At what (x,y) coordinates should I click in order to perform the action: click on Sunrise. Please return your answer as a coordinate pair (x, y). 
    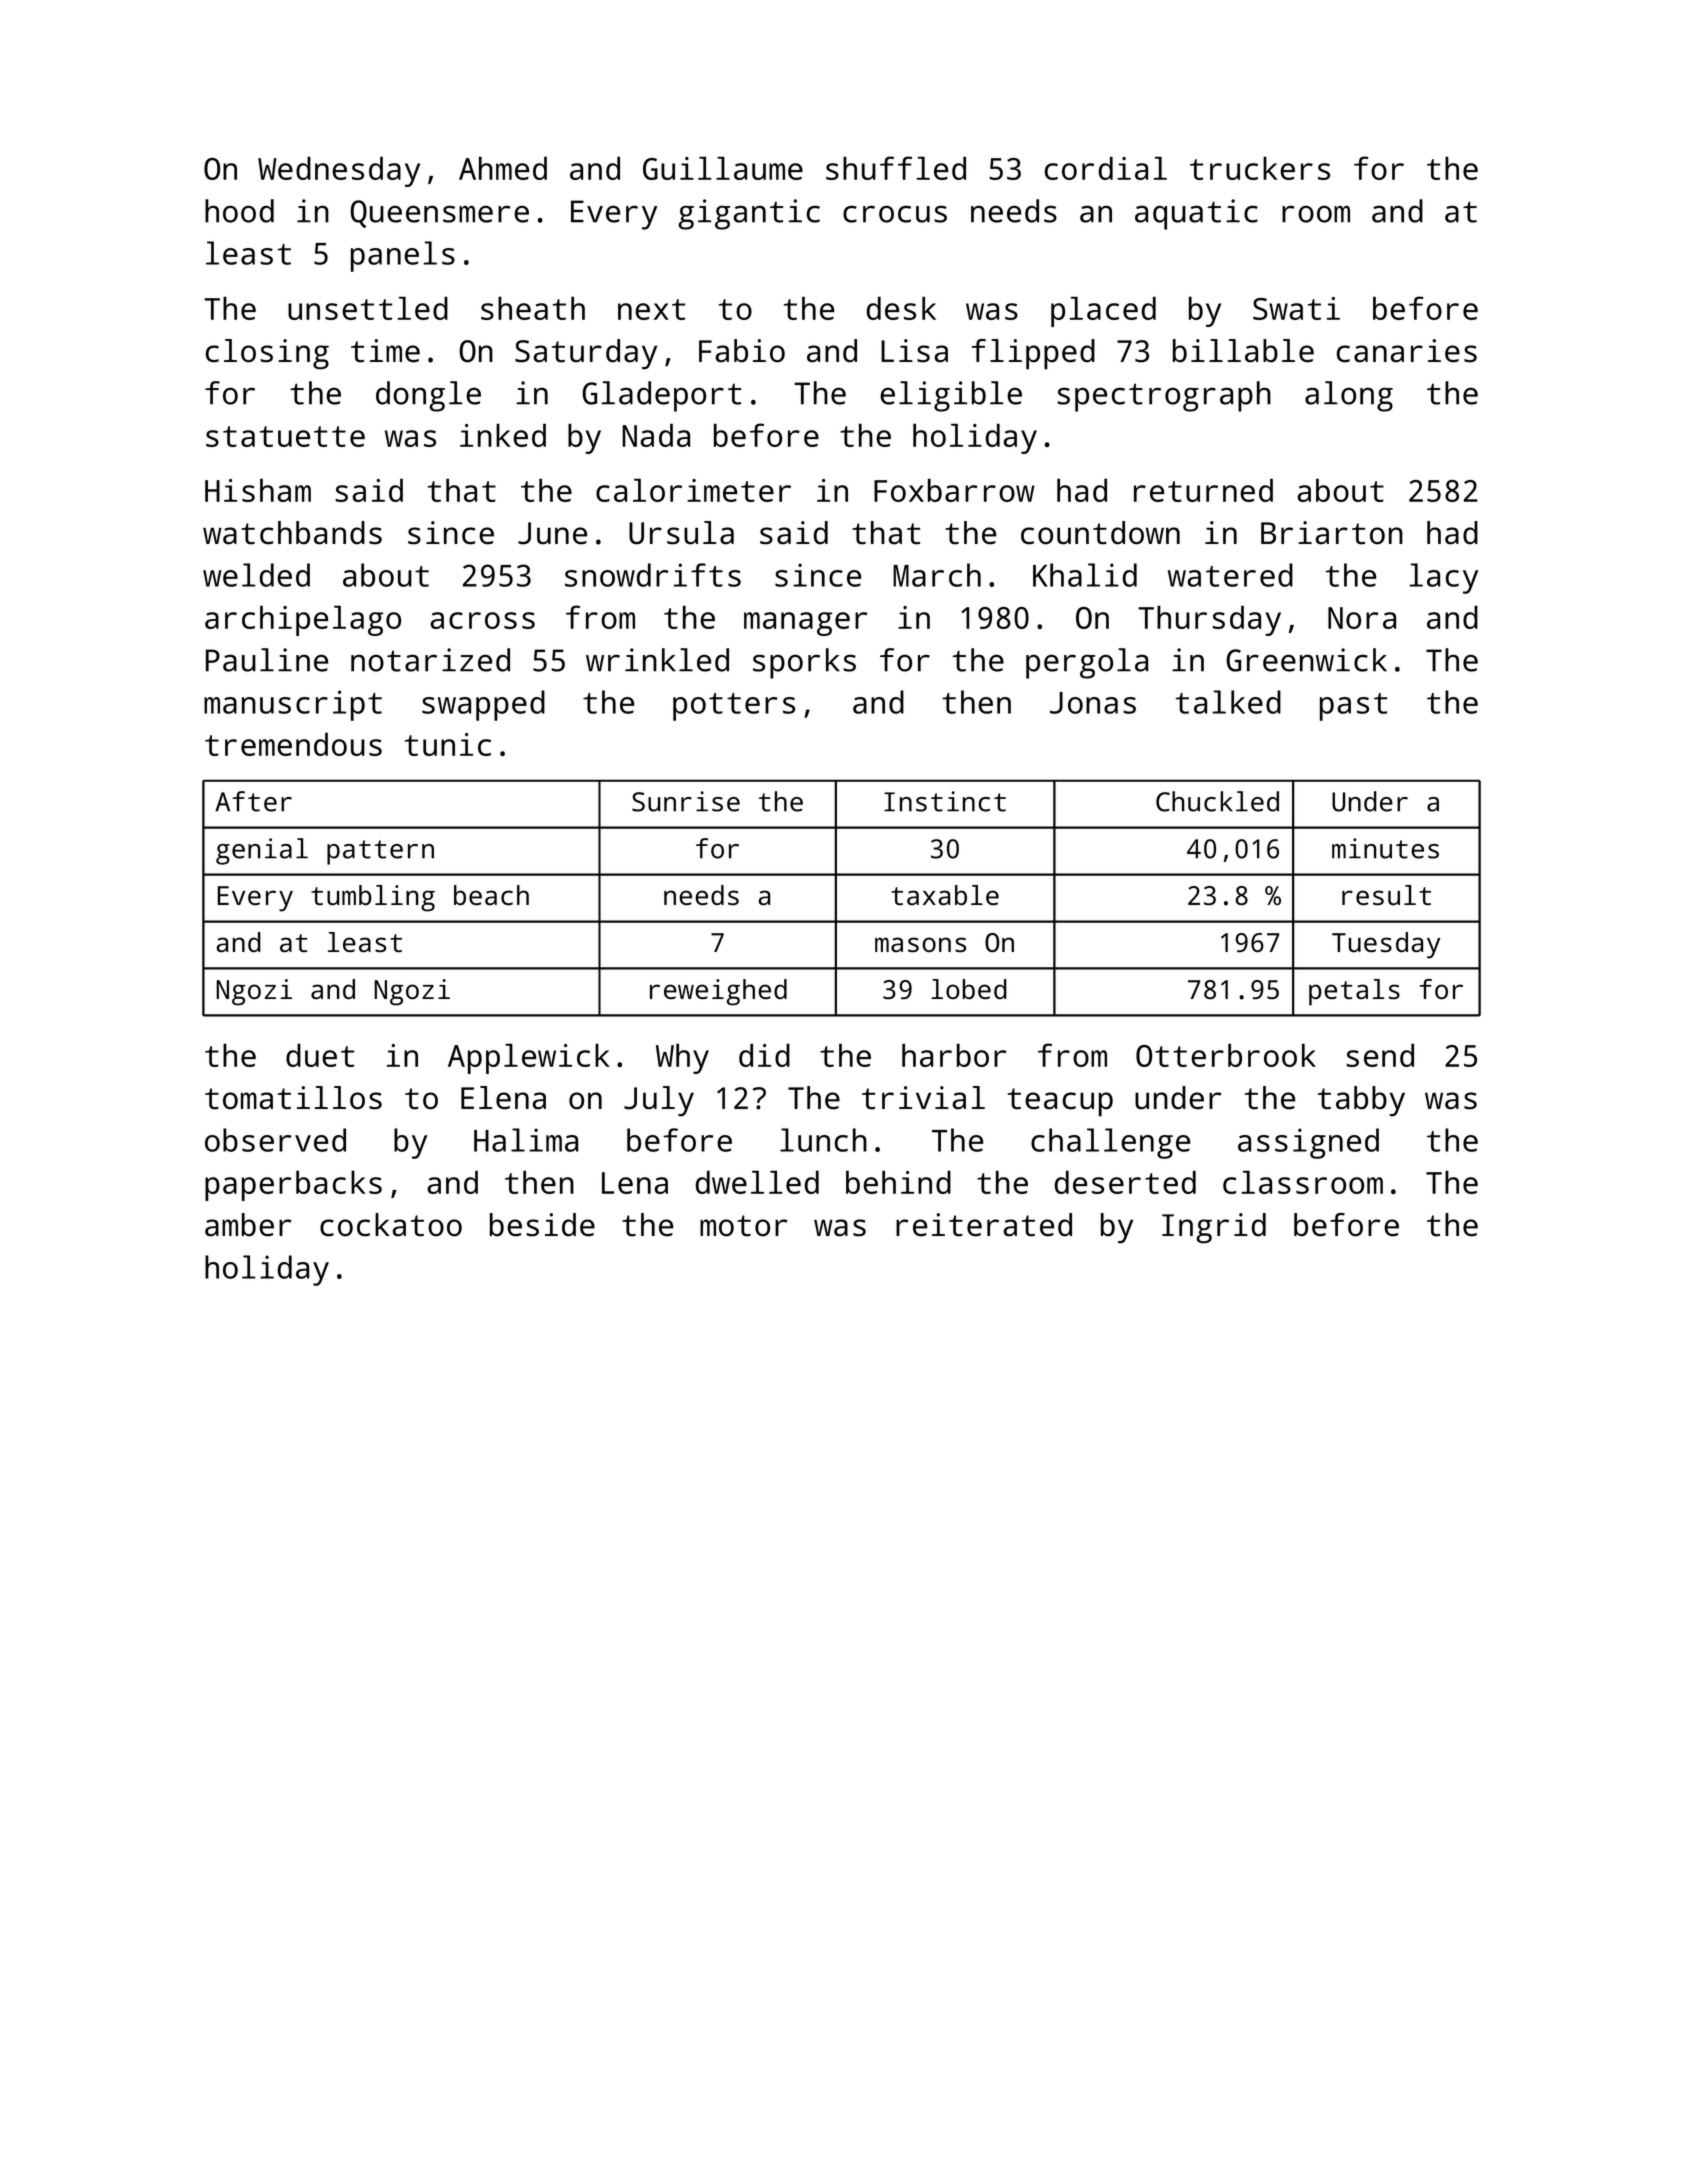
    Looking at the image, I should click on (686, 801).
